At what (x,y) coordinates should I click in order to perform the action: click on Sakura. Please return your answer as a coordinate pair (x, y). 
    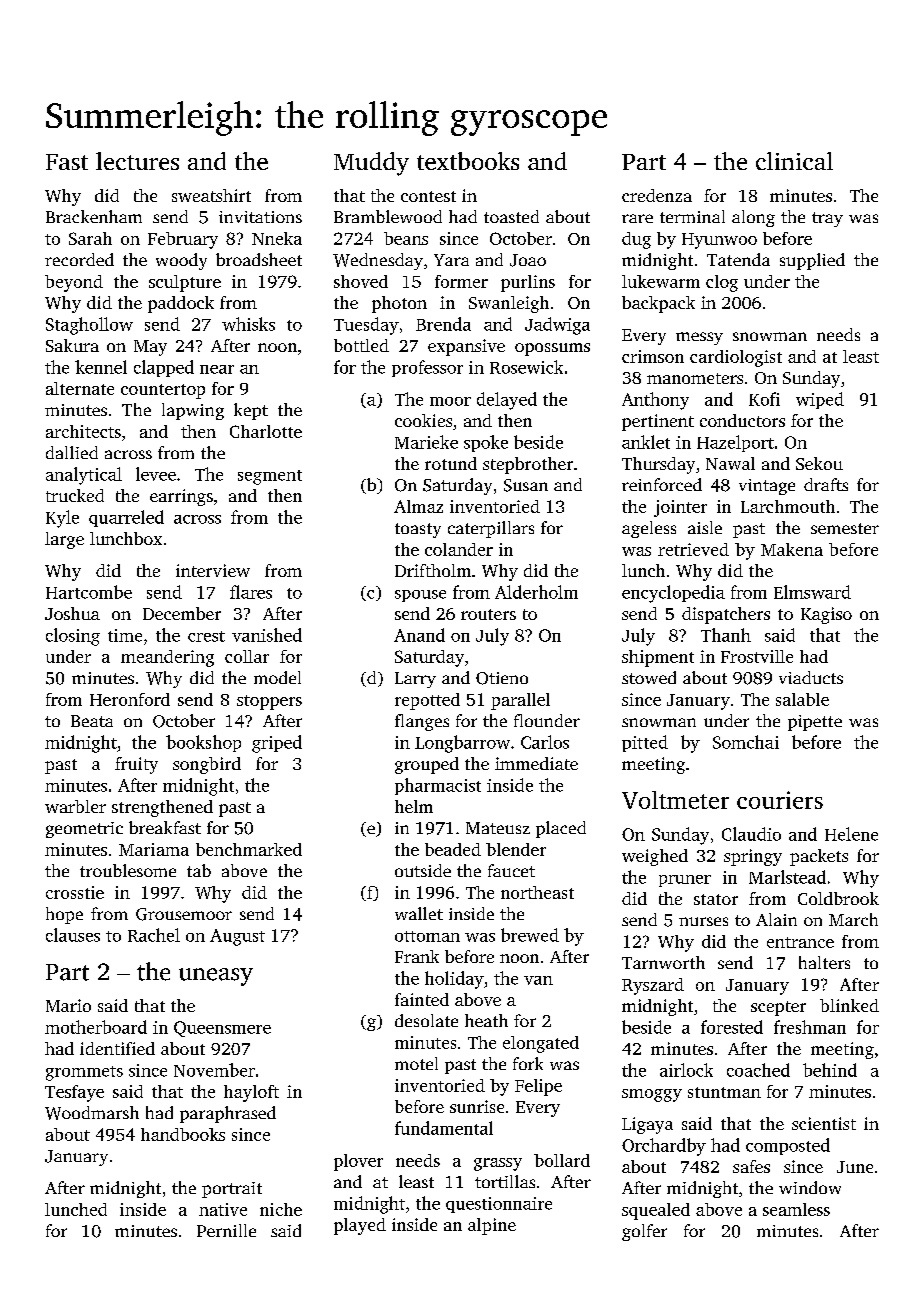
    Looking at the image, I should click on (72, 345).
